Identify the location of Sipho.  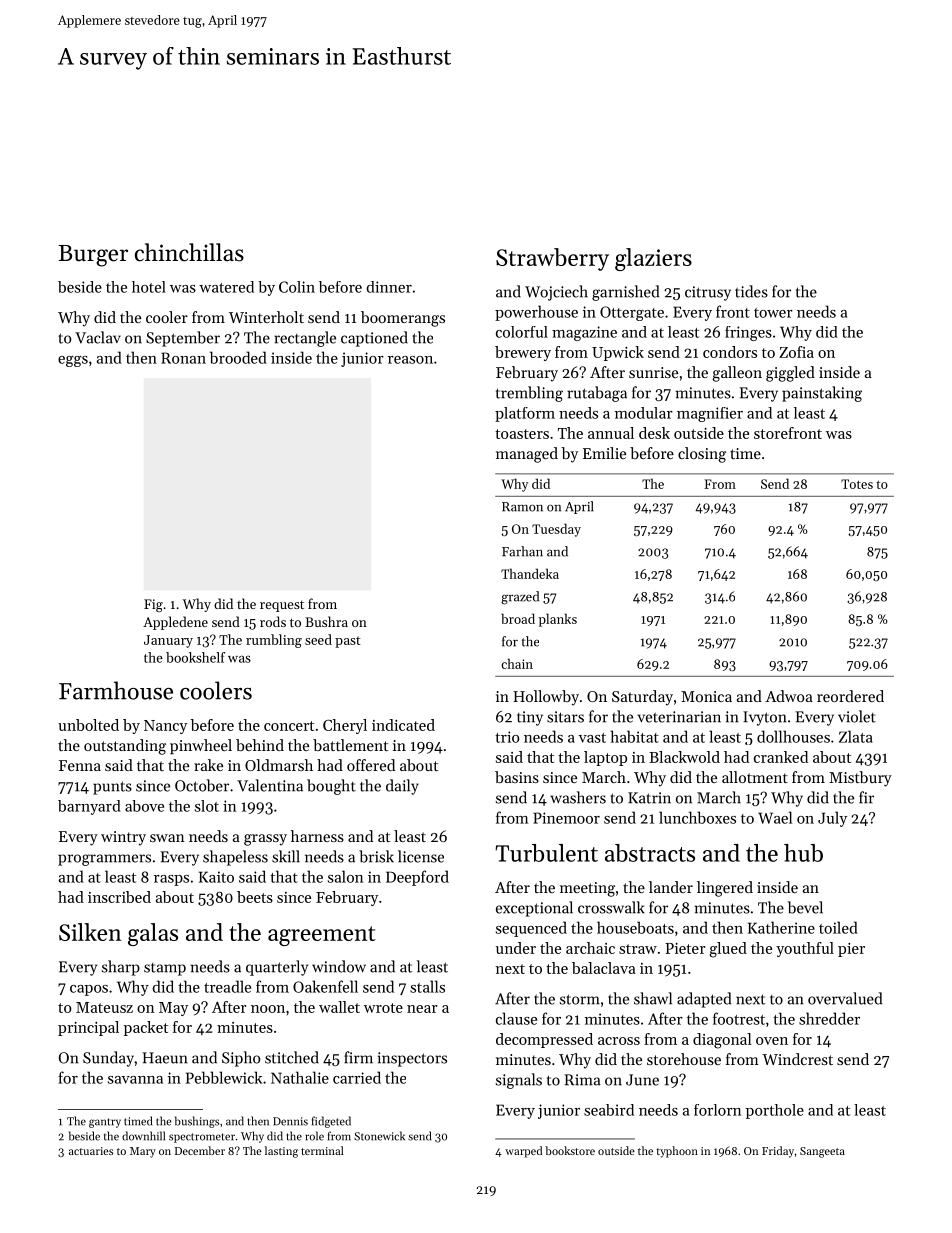
(241, 1059).
